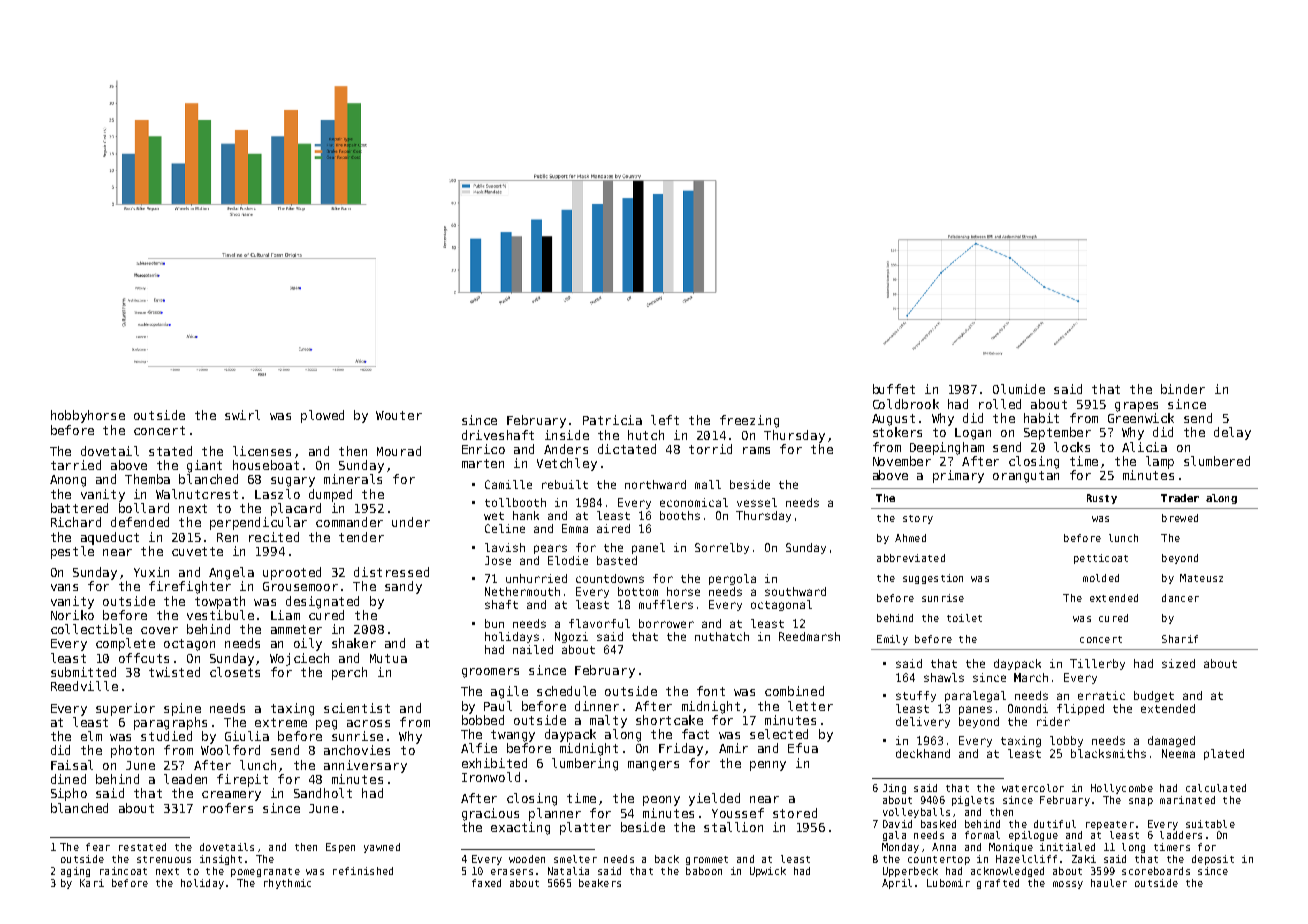 This screenshot has height=924, width=1308. Describe the element at coordinates (566, 449) in the screenshot. I see `Anders` at that location.
